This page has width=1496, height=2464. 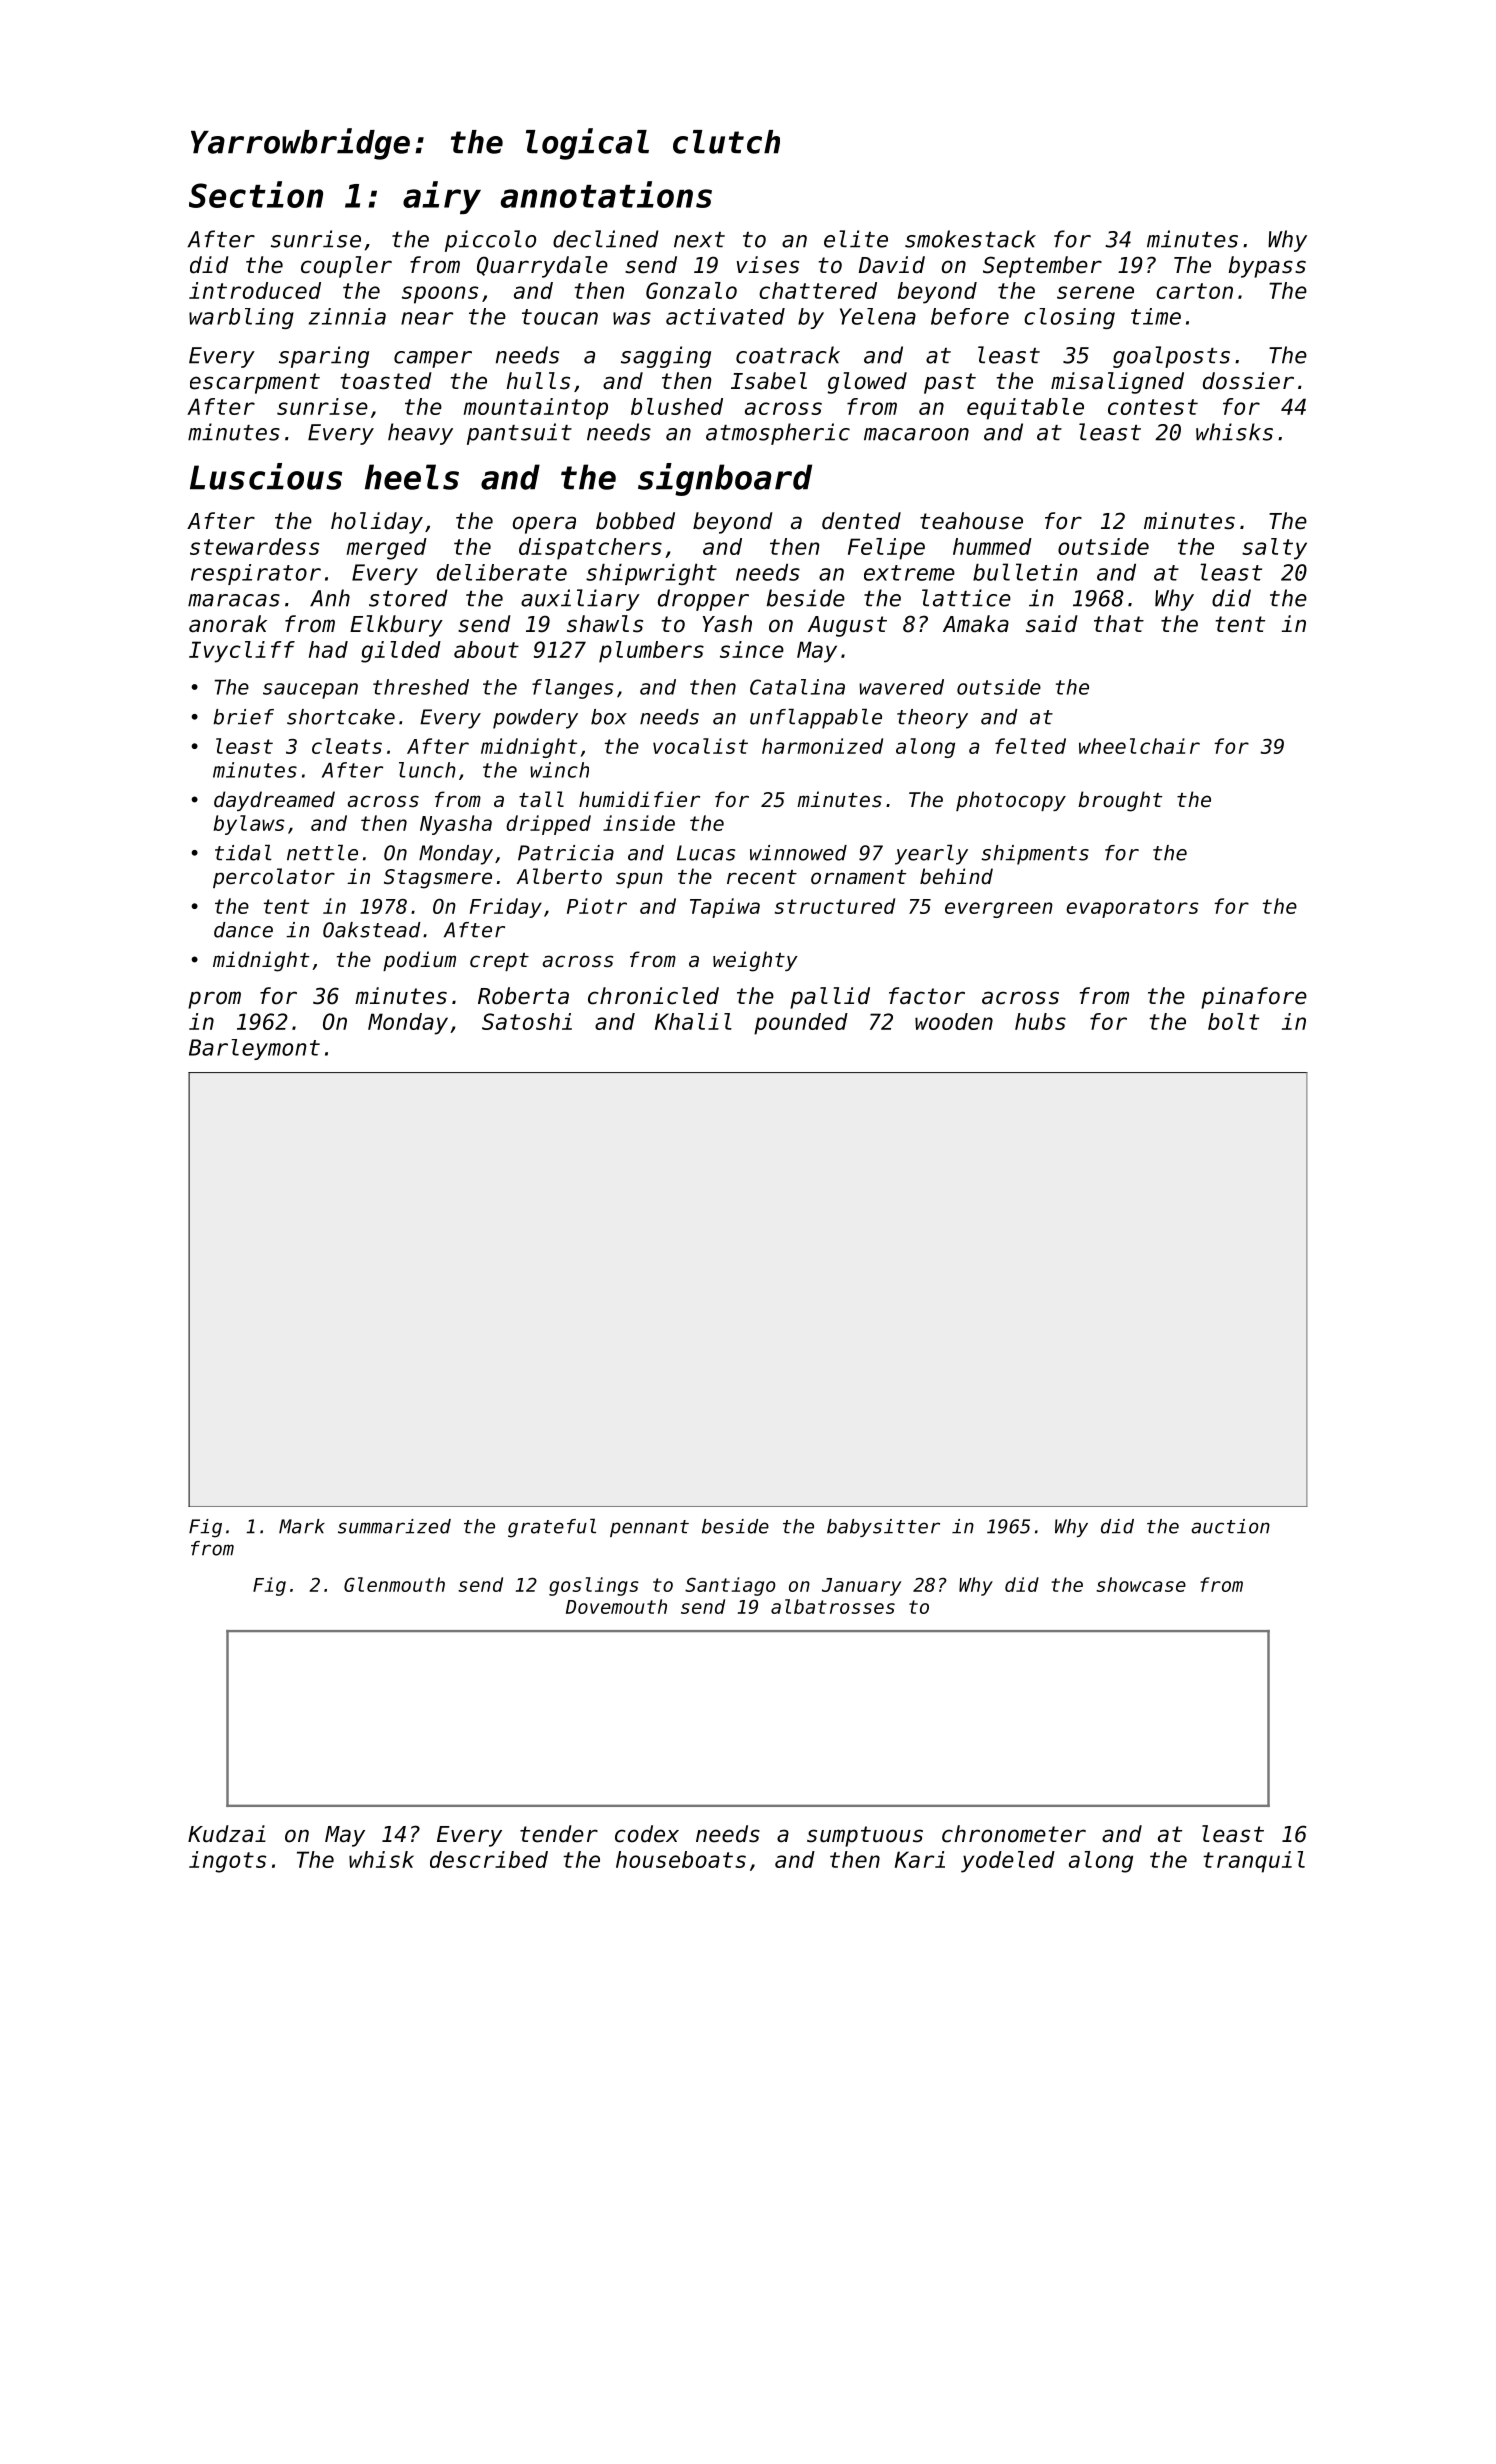 What do you see at coordinates (970, 239) in the page?
I see `smokestack` at bounding box center [970, 239].
